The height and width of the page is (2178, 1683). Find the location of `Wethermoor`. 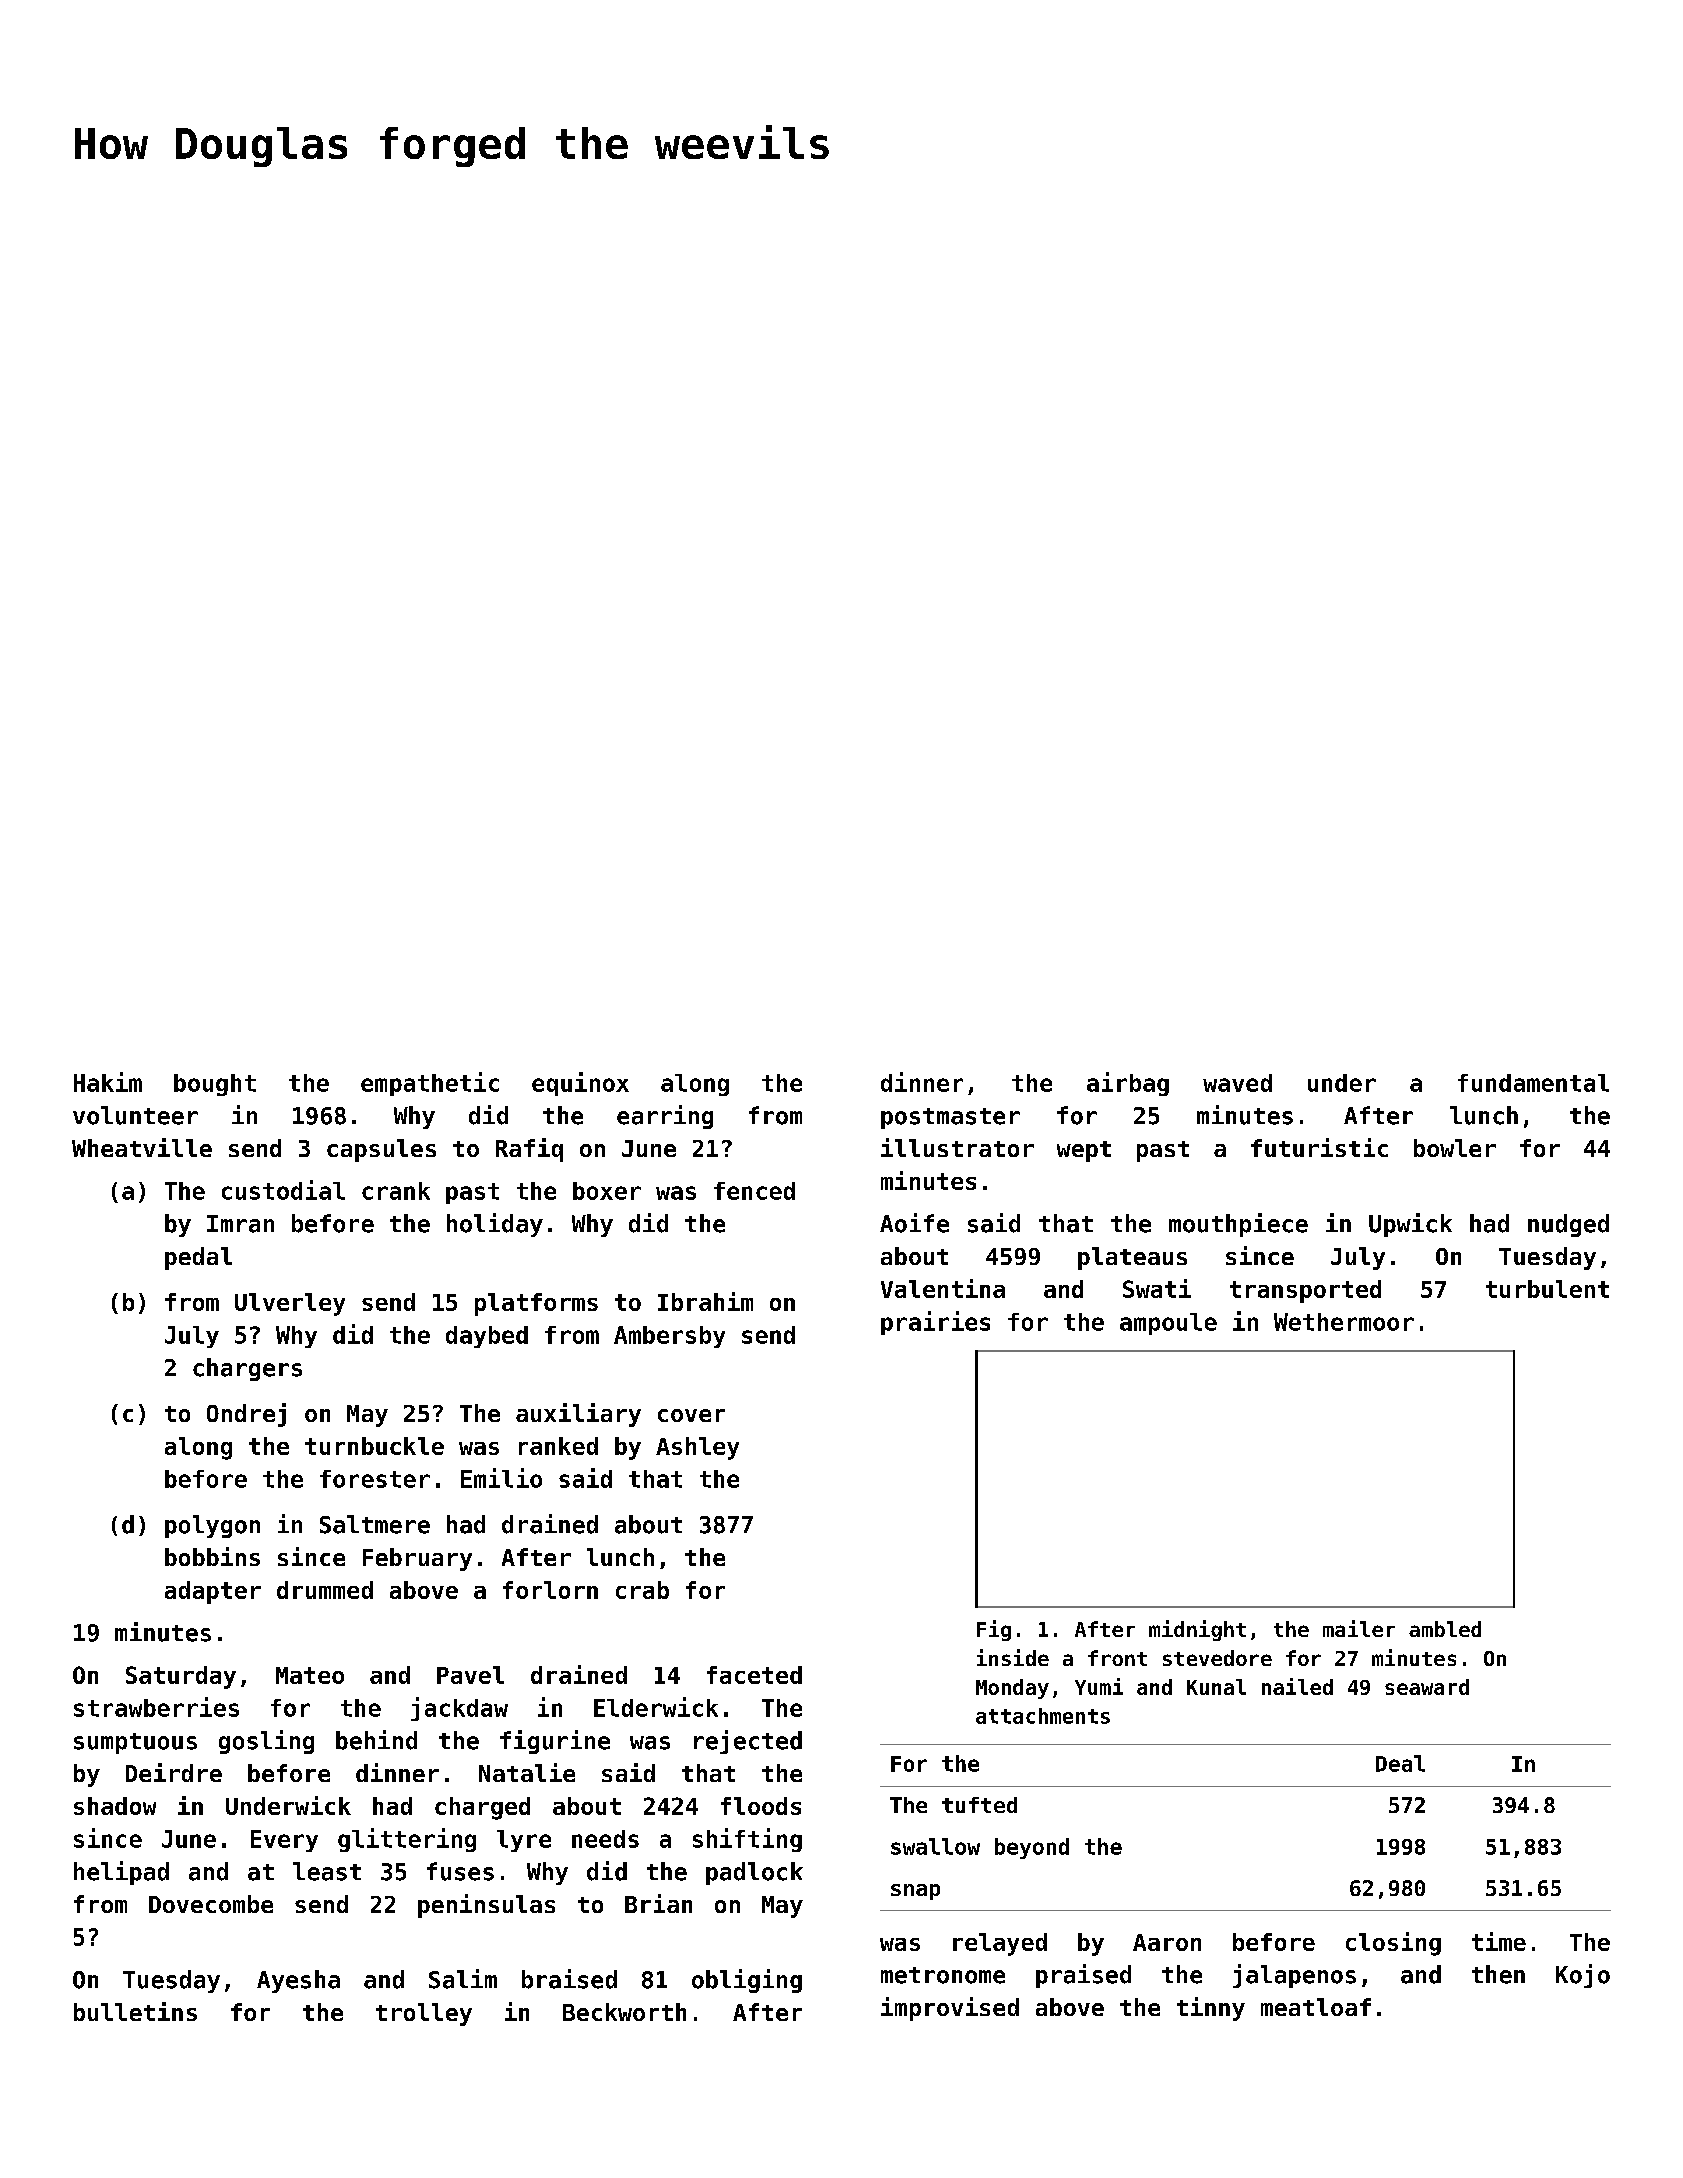

Wethermoor is located at coordinates (1344, 1322).
